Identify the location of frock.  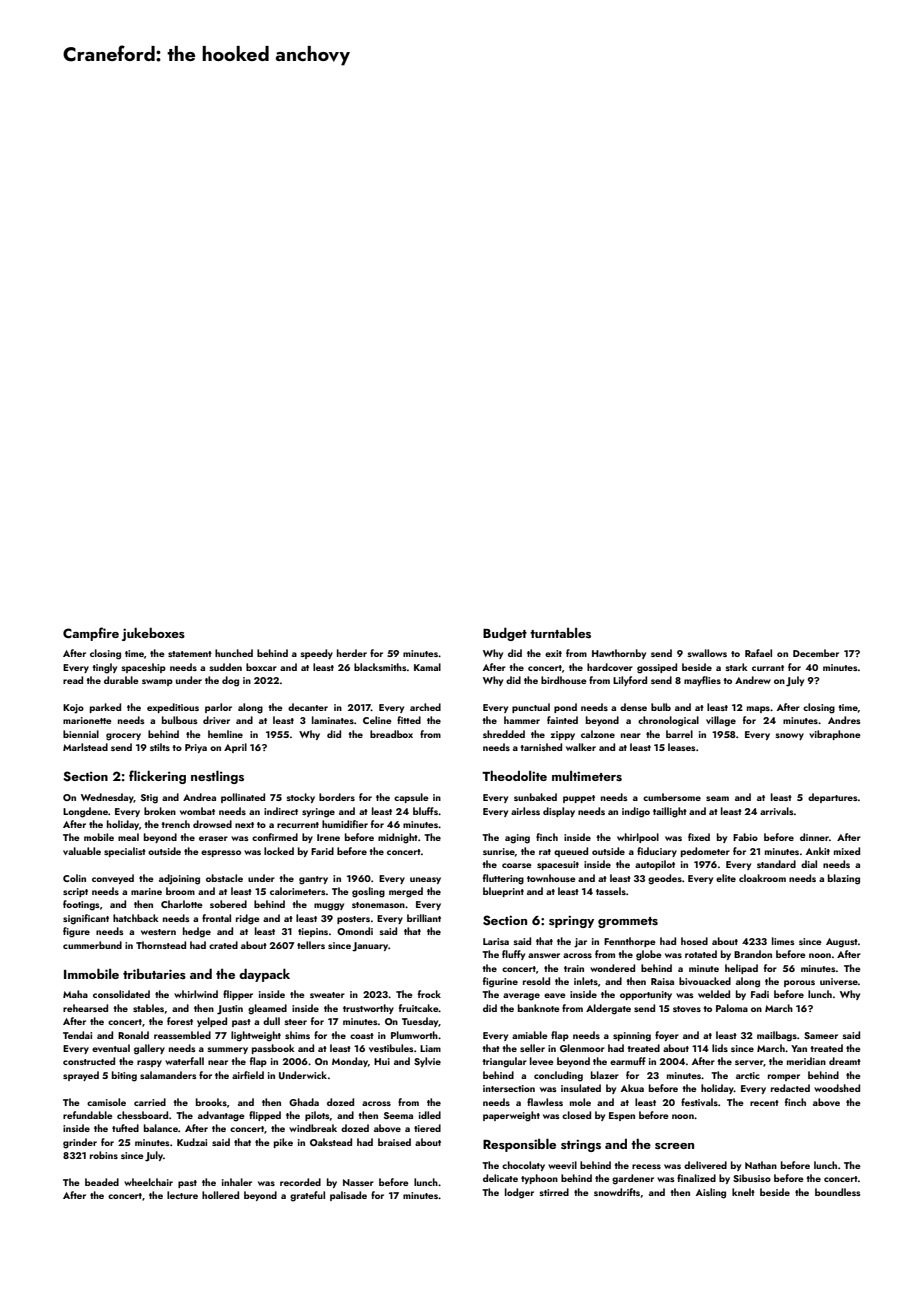
(429, 994).
